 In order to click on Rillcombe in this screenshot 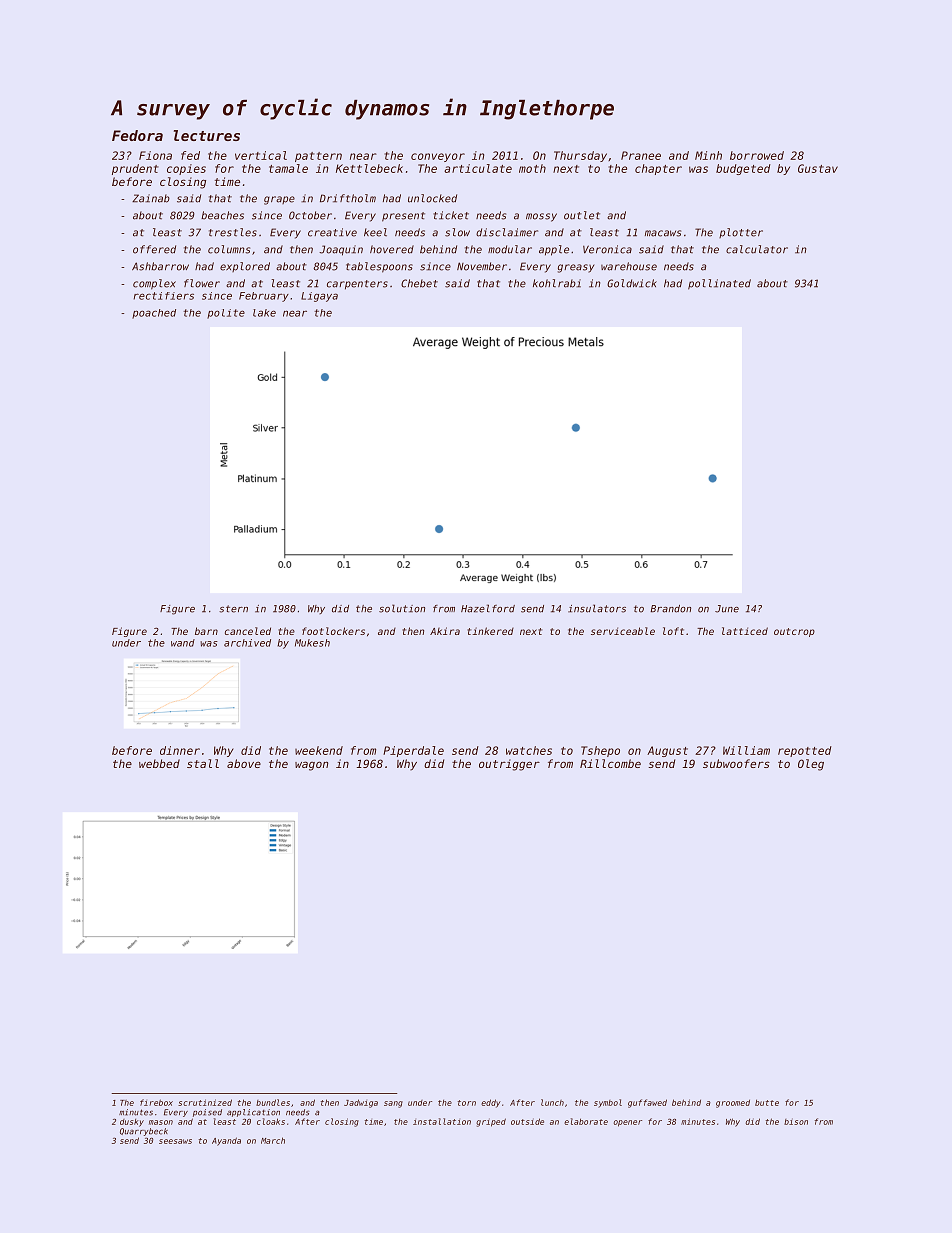, I will do `click(610, 763)`.
